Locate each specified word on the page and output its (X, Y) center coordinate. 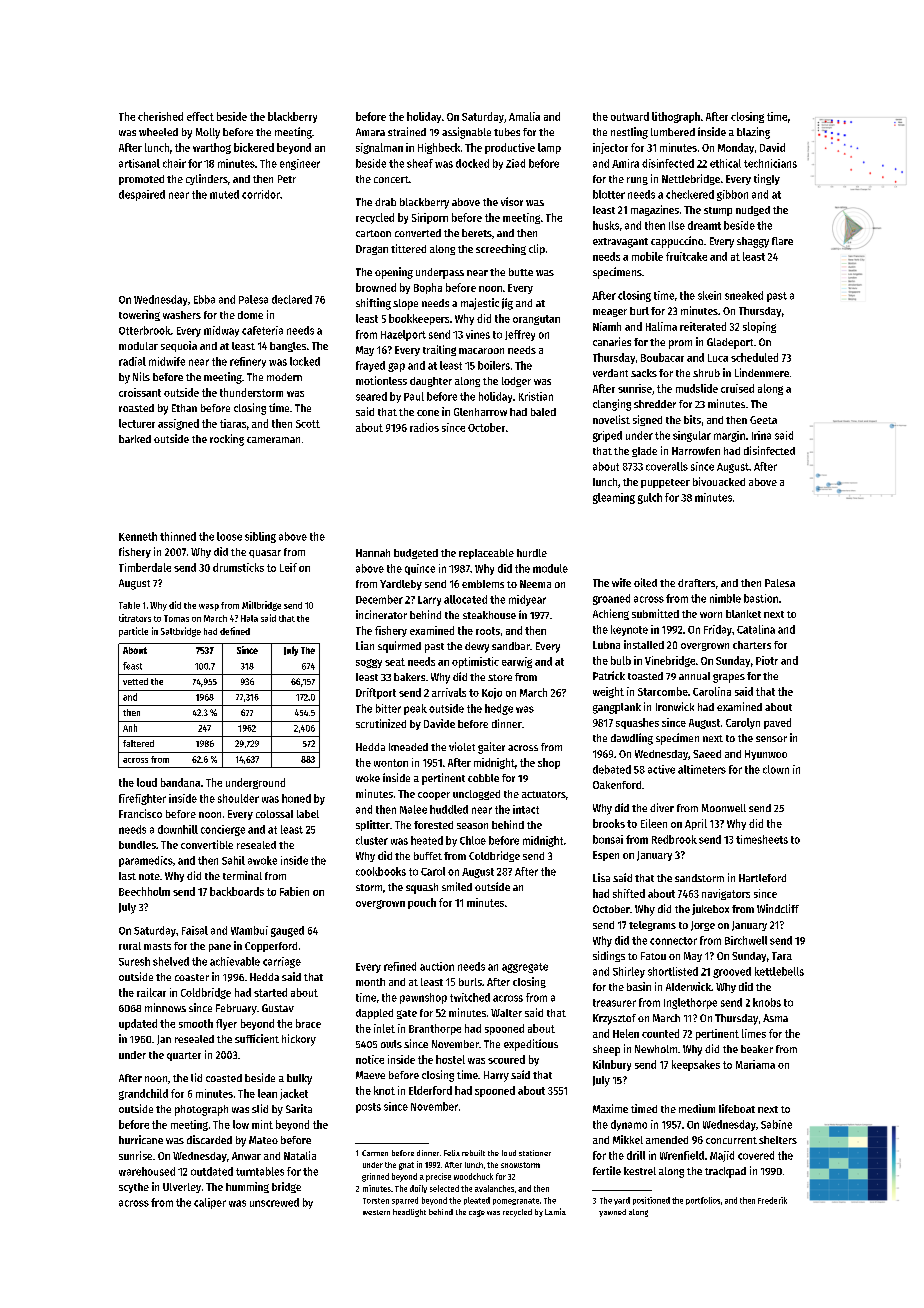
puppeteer (665, 483)
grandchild (143, 1094)
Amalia (524, 116)
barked (135, 439)
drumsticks (238, 567)
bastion (761, 598)
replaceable (486, 554)
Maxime (610, 1108)
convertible (207, 844)
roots (488, 631)
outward (630, 116)
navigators (726, 894)
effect (200, 116)
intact (526, 809)
